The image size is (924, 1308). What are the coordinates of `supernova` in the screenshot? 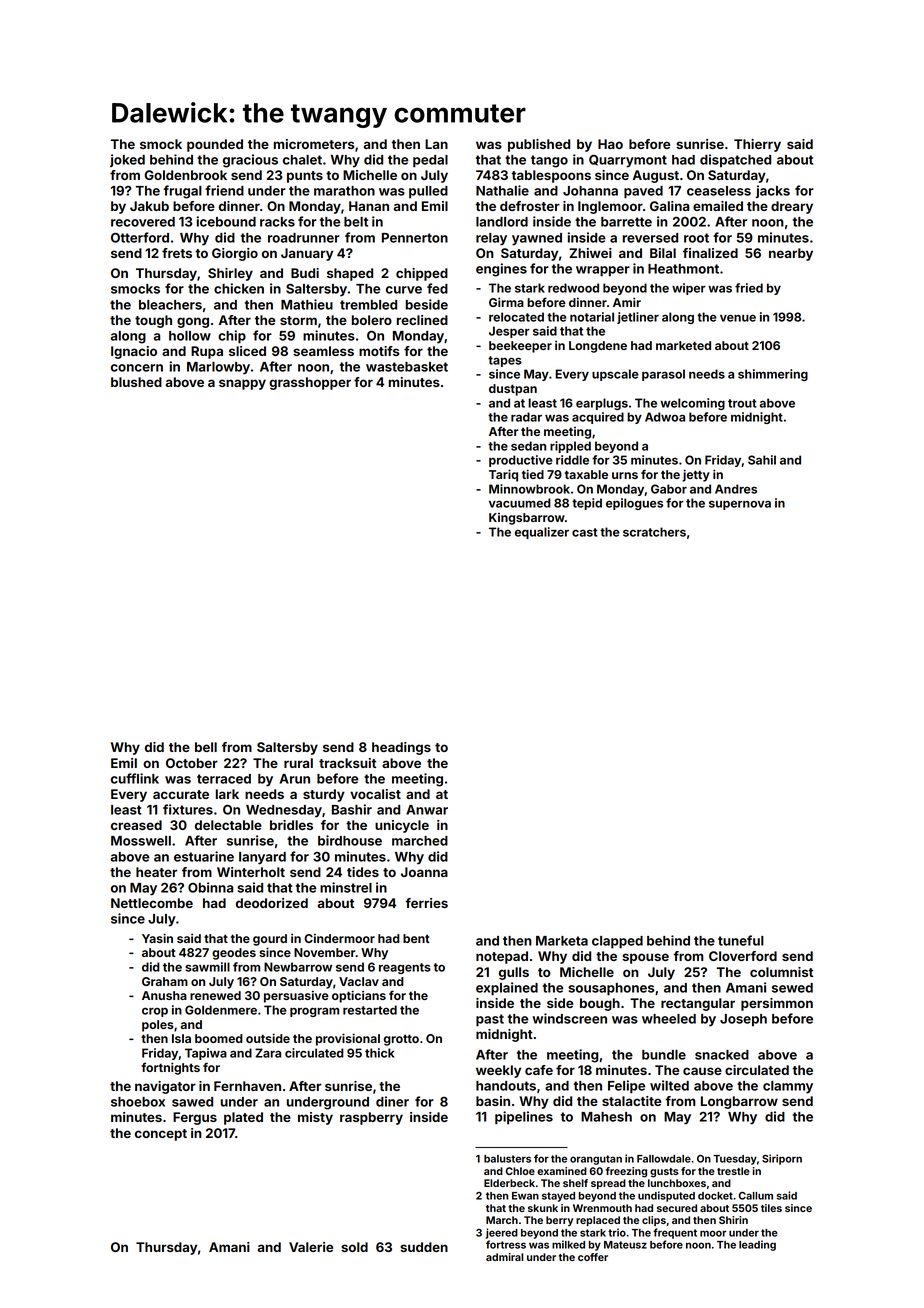 It's located at (740, 505).
